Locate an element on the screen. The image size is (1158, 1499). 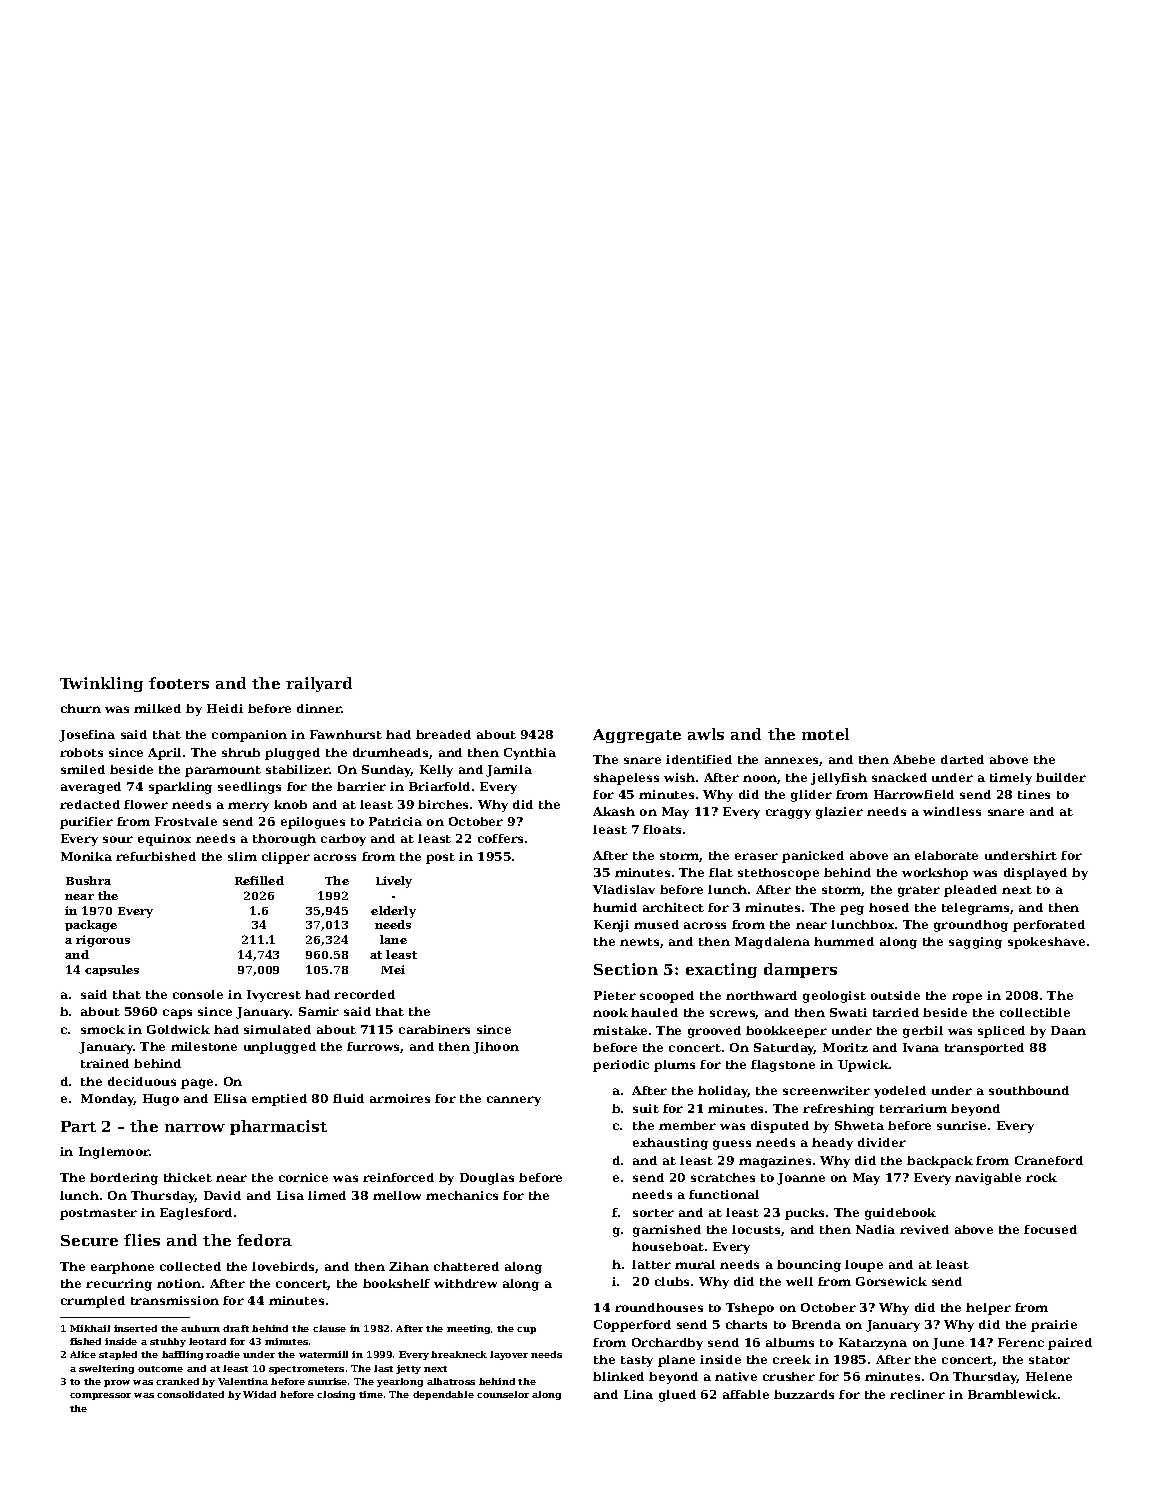
withdrew is located at coordinates (465, 1283).
